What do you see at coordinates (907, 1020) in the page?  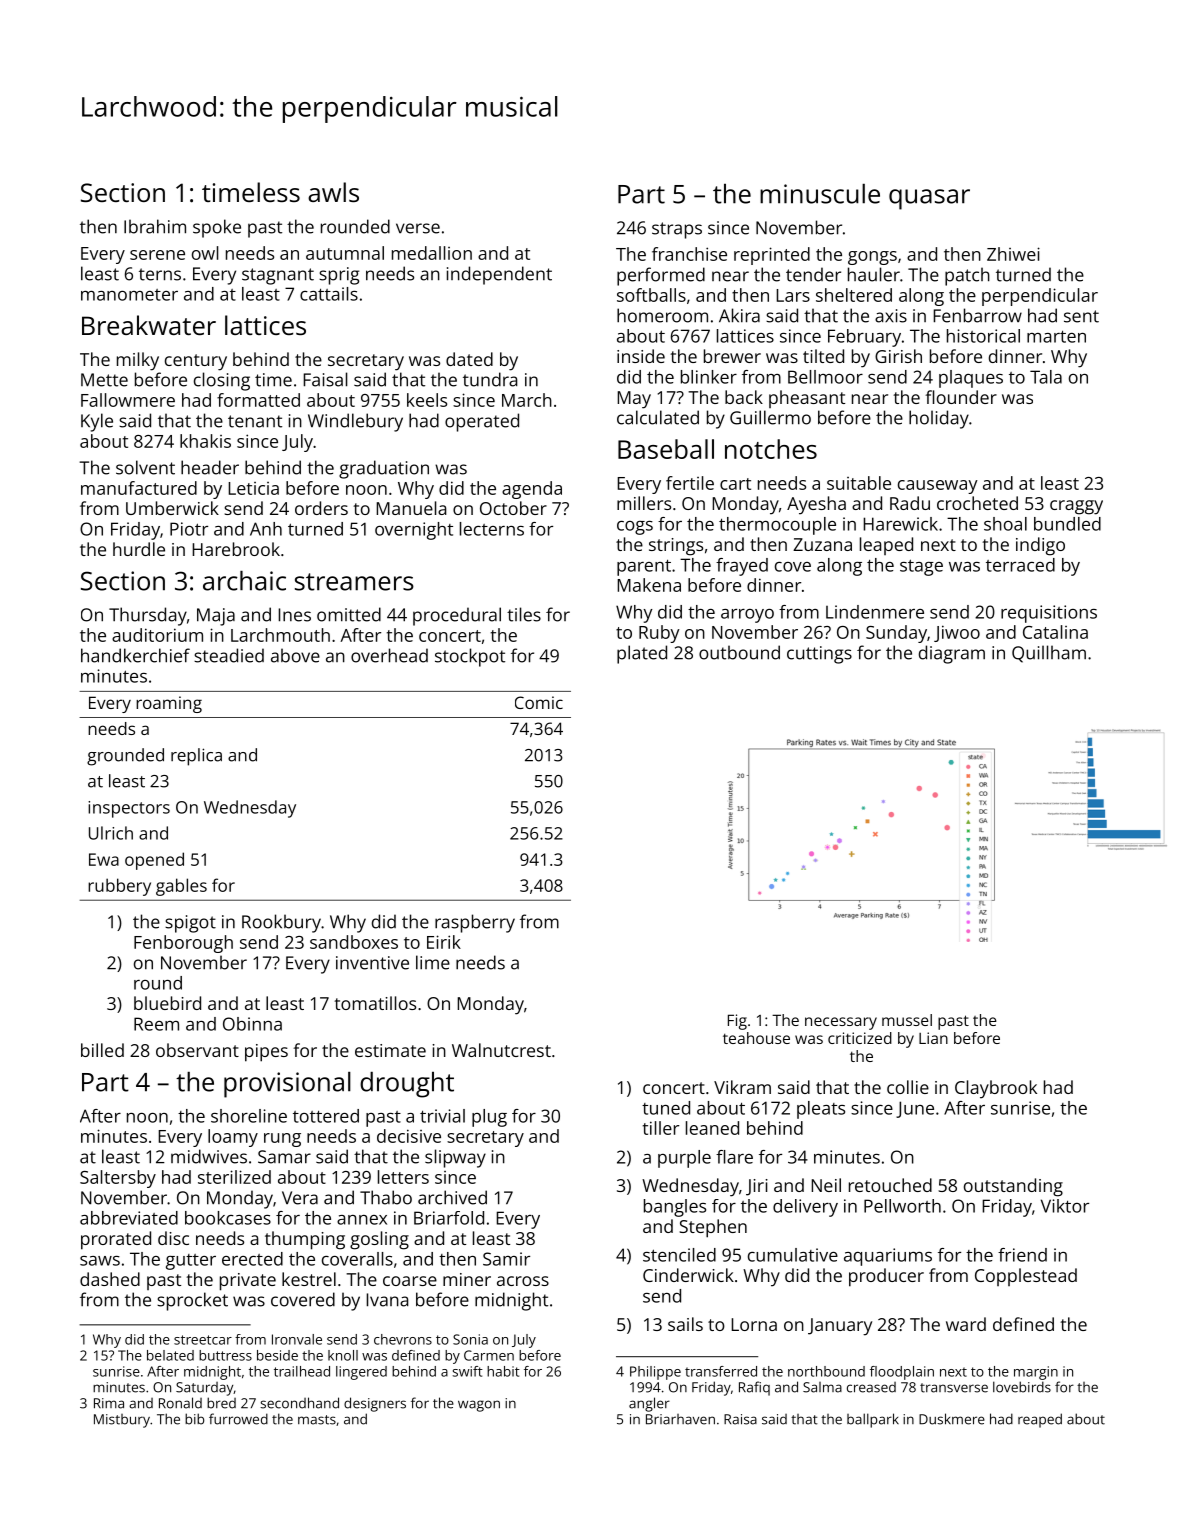 I see `mussel` at bounding box center [907, 1020].
